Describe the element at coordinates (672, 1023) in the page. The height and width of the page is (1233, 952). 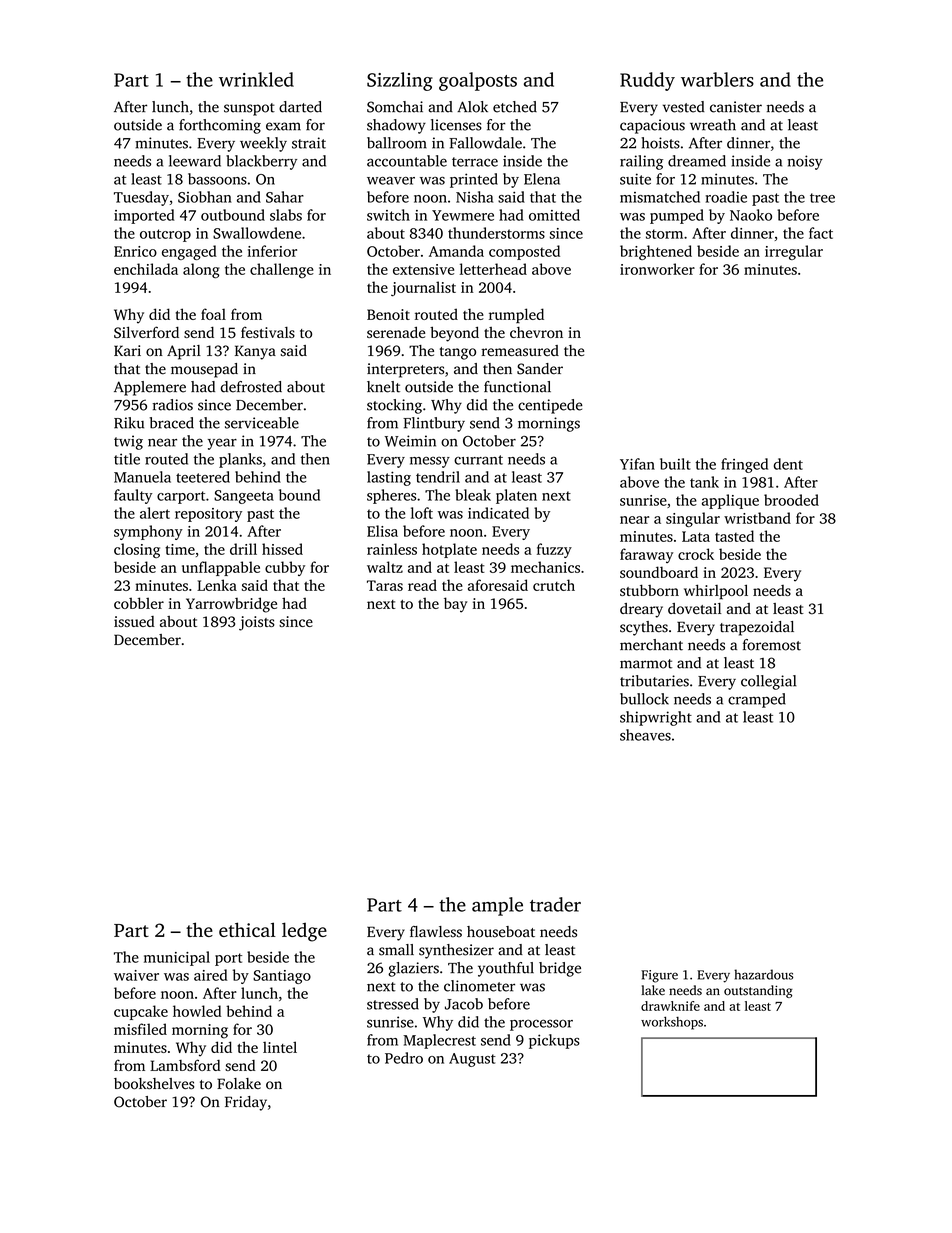
I see `workshops` at that location.
